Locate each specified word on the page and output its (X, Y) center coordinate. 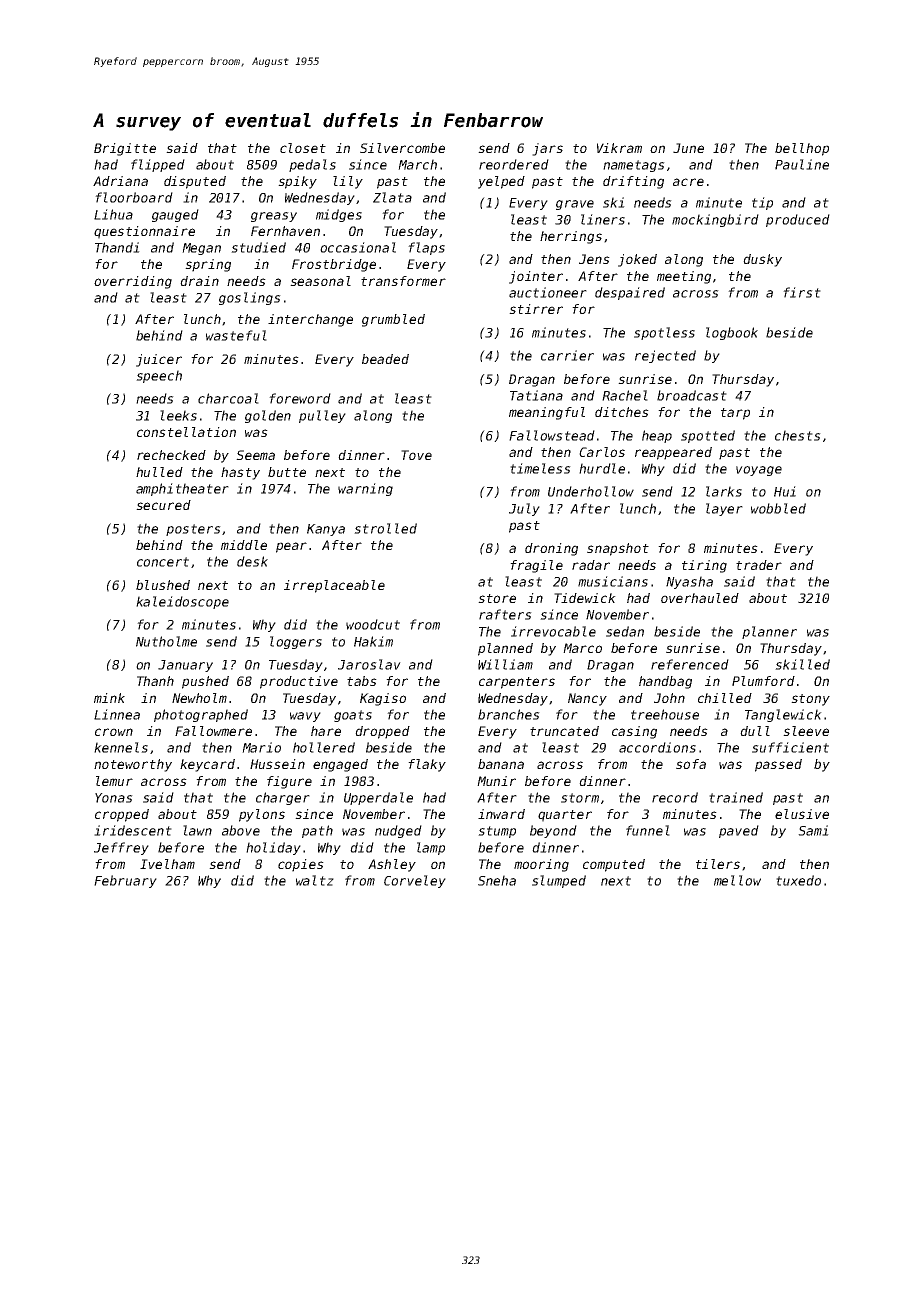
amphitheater (182, 489)
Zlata (392, 197)
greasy (274, 217)
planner (769, 632)
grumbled (393, 320)
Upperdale (378, 798)
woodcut (373, 624)
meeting (684, 277)
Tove (416, 455)
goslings (250, 298)
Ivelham (167, 864)
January (185, 666)
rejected (665, 356)
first (802, 292)
